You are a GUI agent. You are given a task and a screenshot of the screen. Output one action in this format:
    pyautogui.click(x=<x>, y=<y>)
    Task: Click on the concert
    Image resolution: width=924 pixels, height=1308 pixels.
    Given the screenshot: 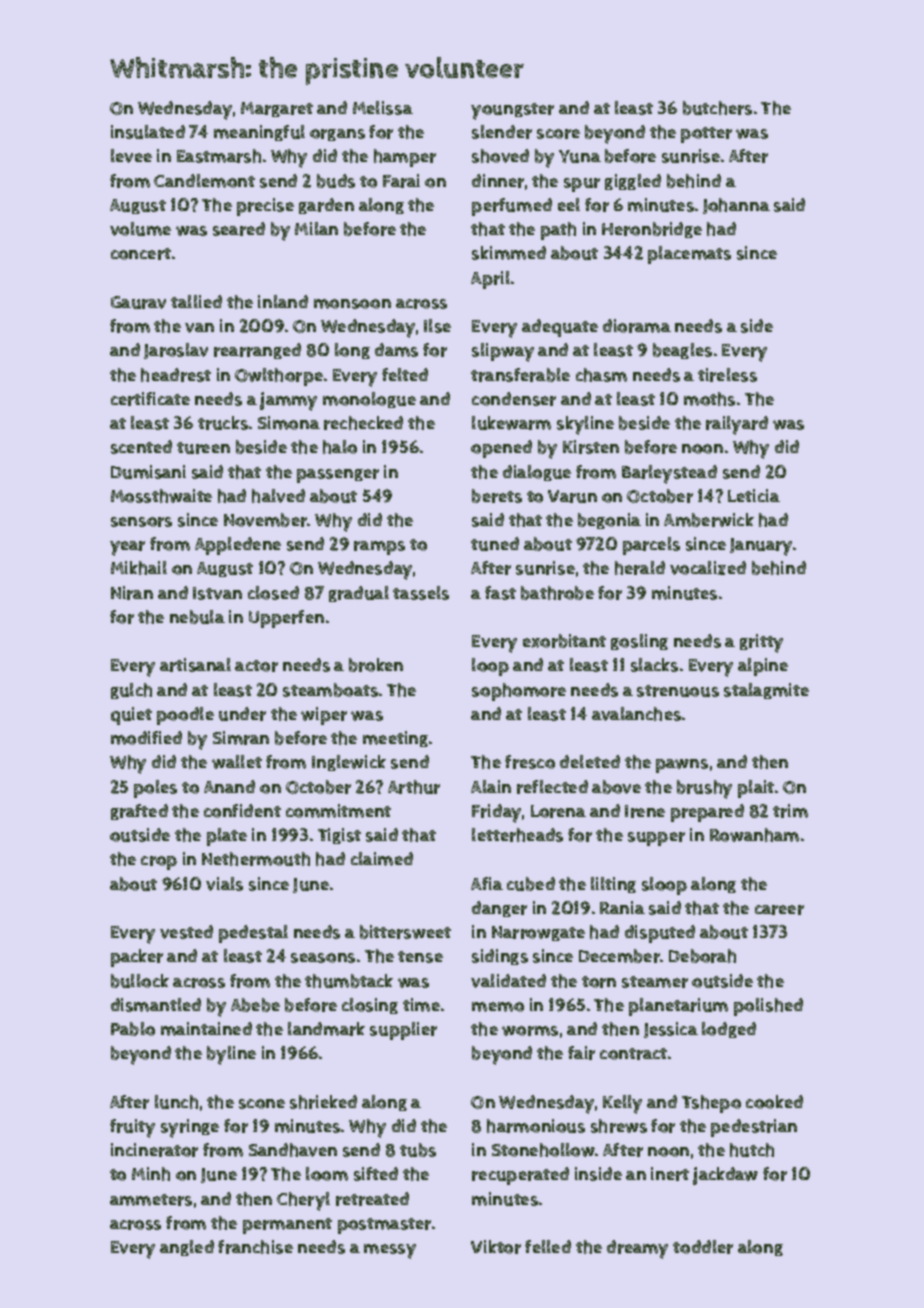 What is the action you would take?
    pyautogui.click(x=141, y=254)
